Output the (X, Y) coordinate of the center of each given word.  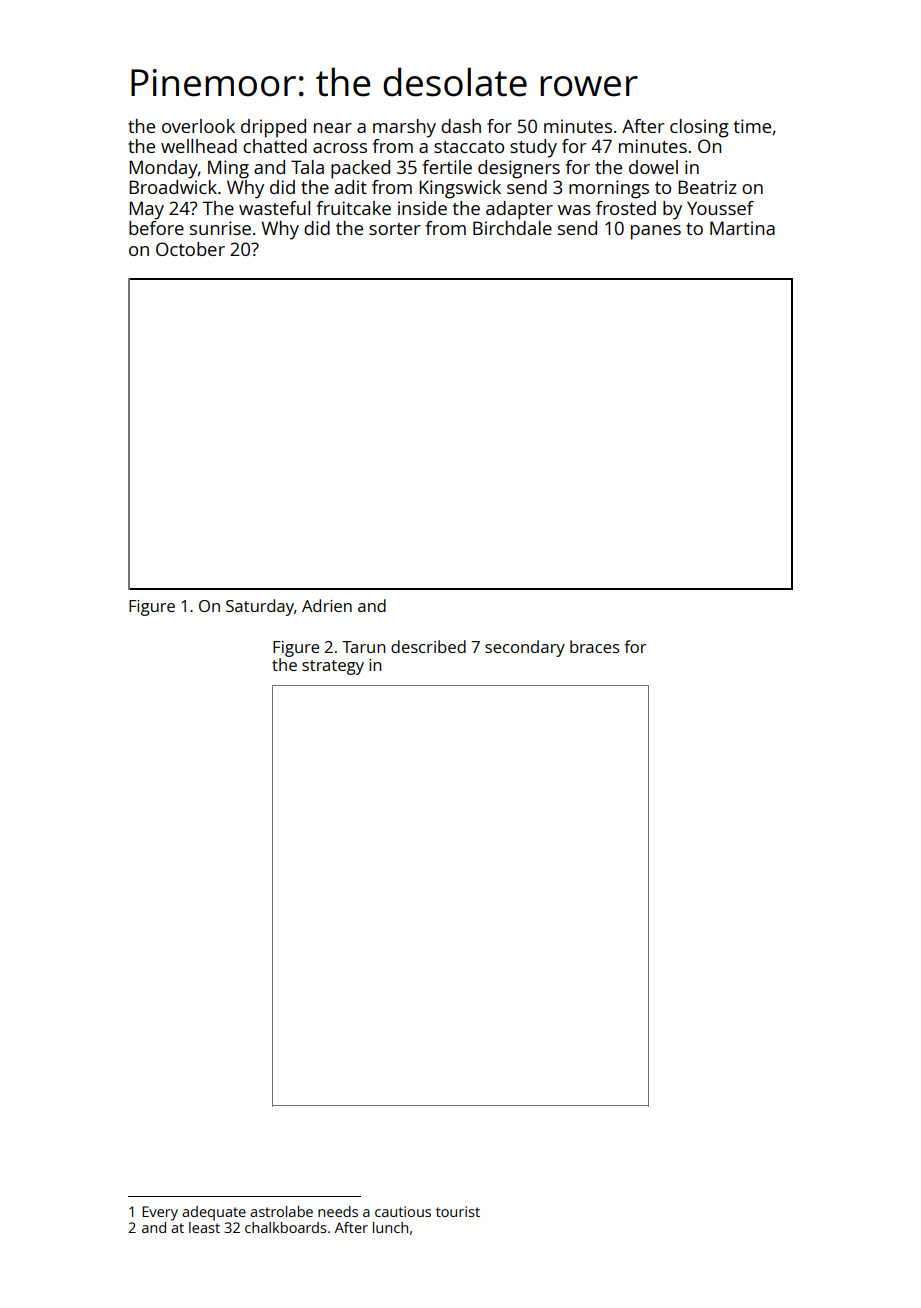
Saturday (260, 607)
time (752, 126)
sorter (395, 229)
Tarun (364, 647)
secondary (525, 648)
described (428, 646)
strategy (333, 667)
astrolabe (281, 1211)
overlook (198, 126)
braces (594, 646)
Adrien (327, 605)
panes (656, 232)
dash (461, 126)
